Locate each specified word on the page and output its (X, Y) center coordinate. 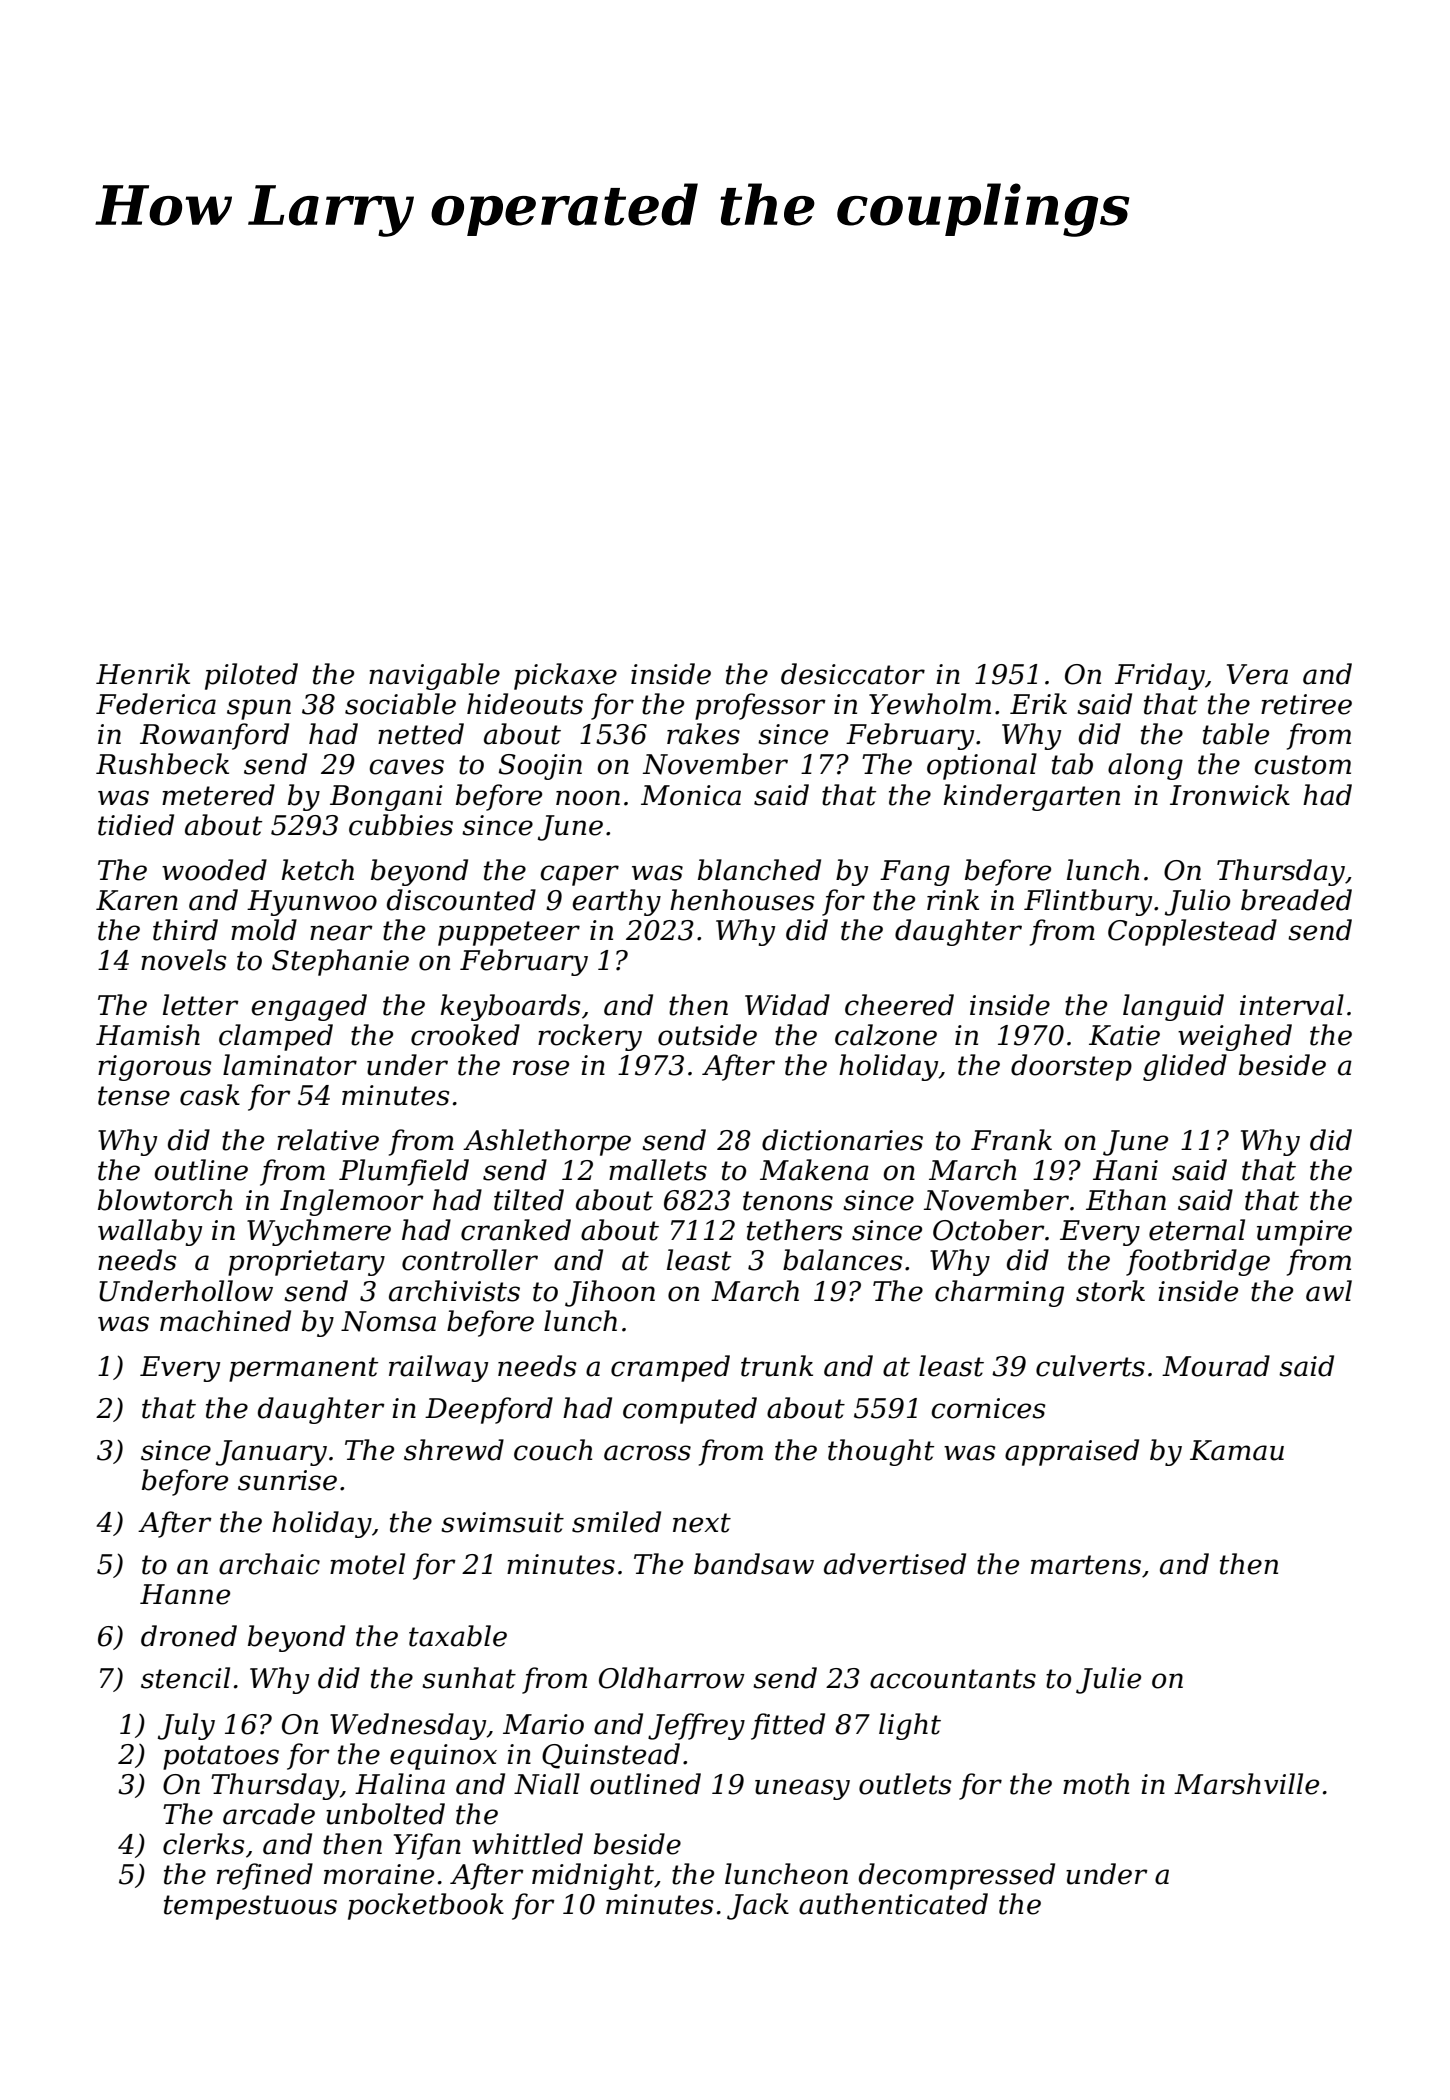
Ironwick (1230, 795)
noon (588, 798)
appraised (1072, 1452)
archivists (454, 1291)
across (647, 1453)
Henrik (143, 674)
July (186, 1726)
